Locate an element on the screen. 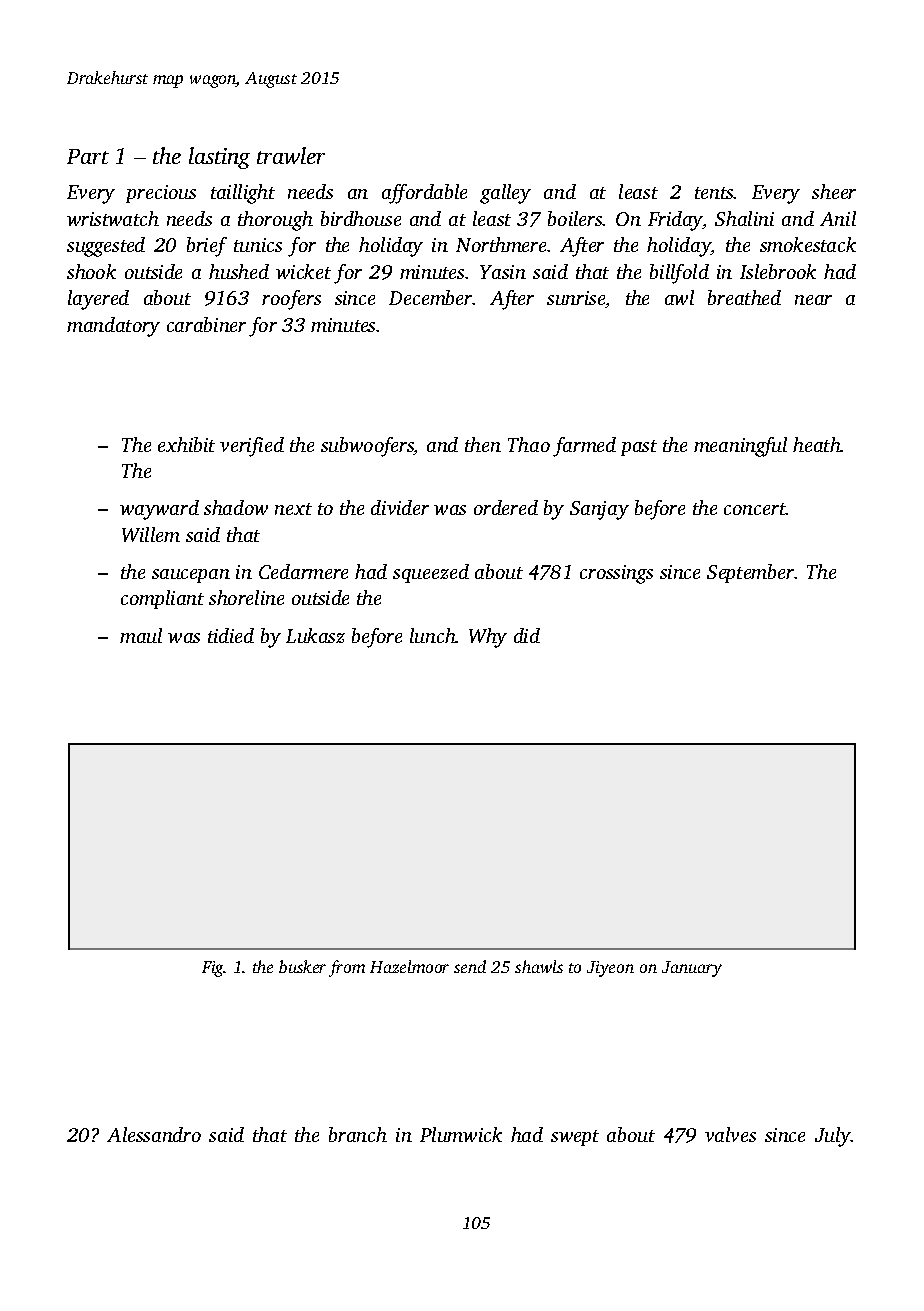 This screenshot has width=924, height=1311. sheer is located at coordinates (834, 191).
